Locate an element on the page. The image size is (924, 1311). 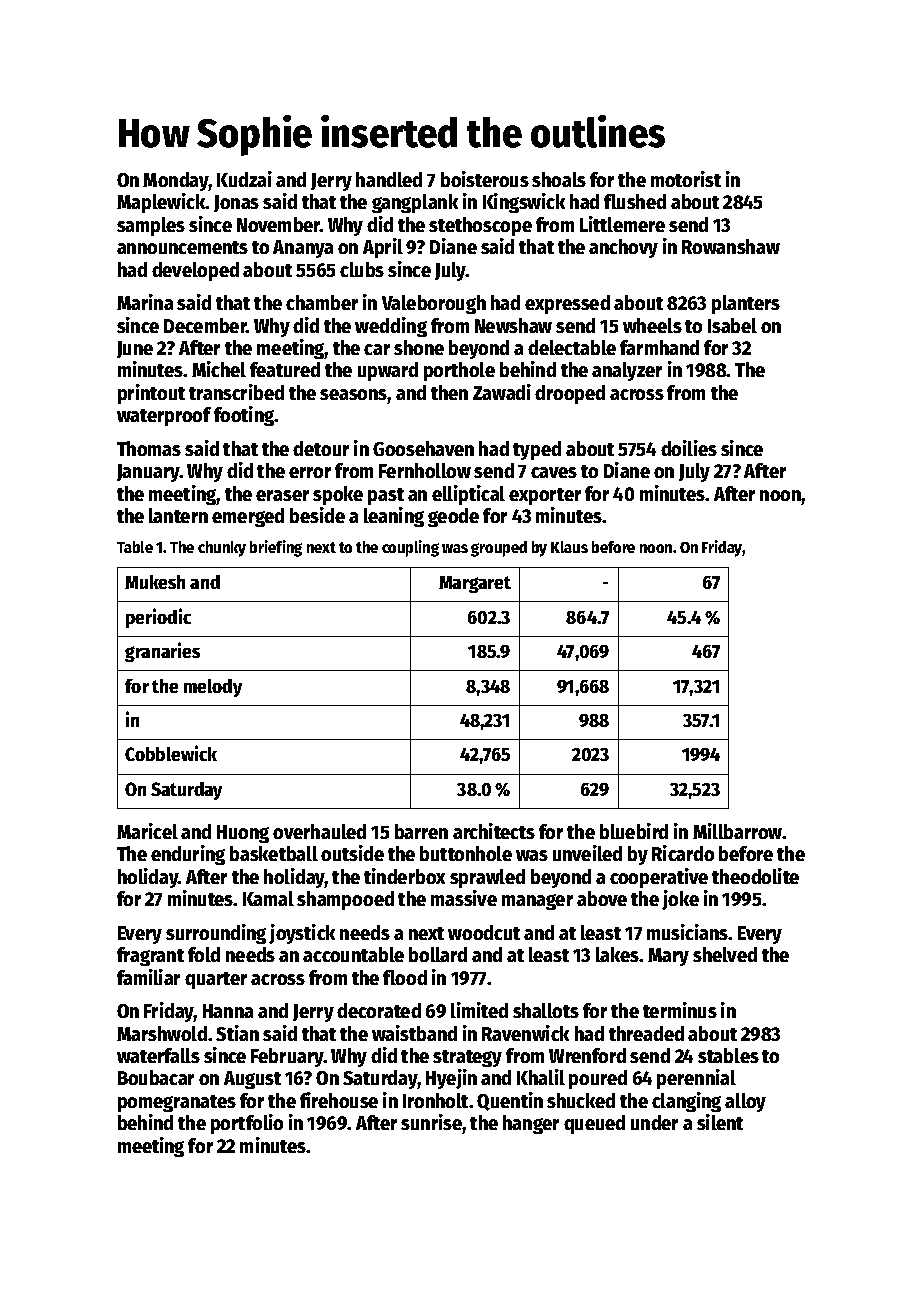
doilies is located at coordinates (689, 448).
